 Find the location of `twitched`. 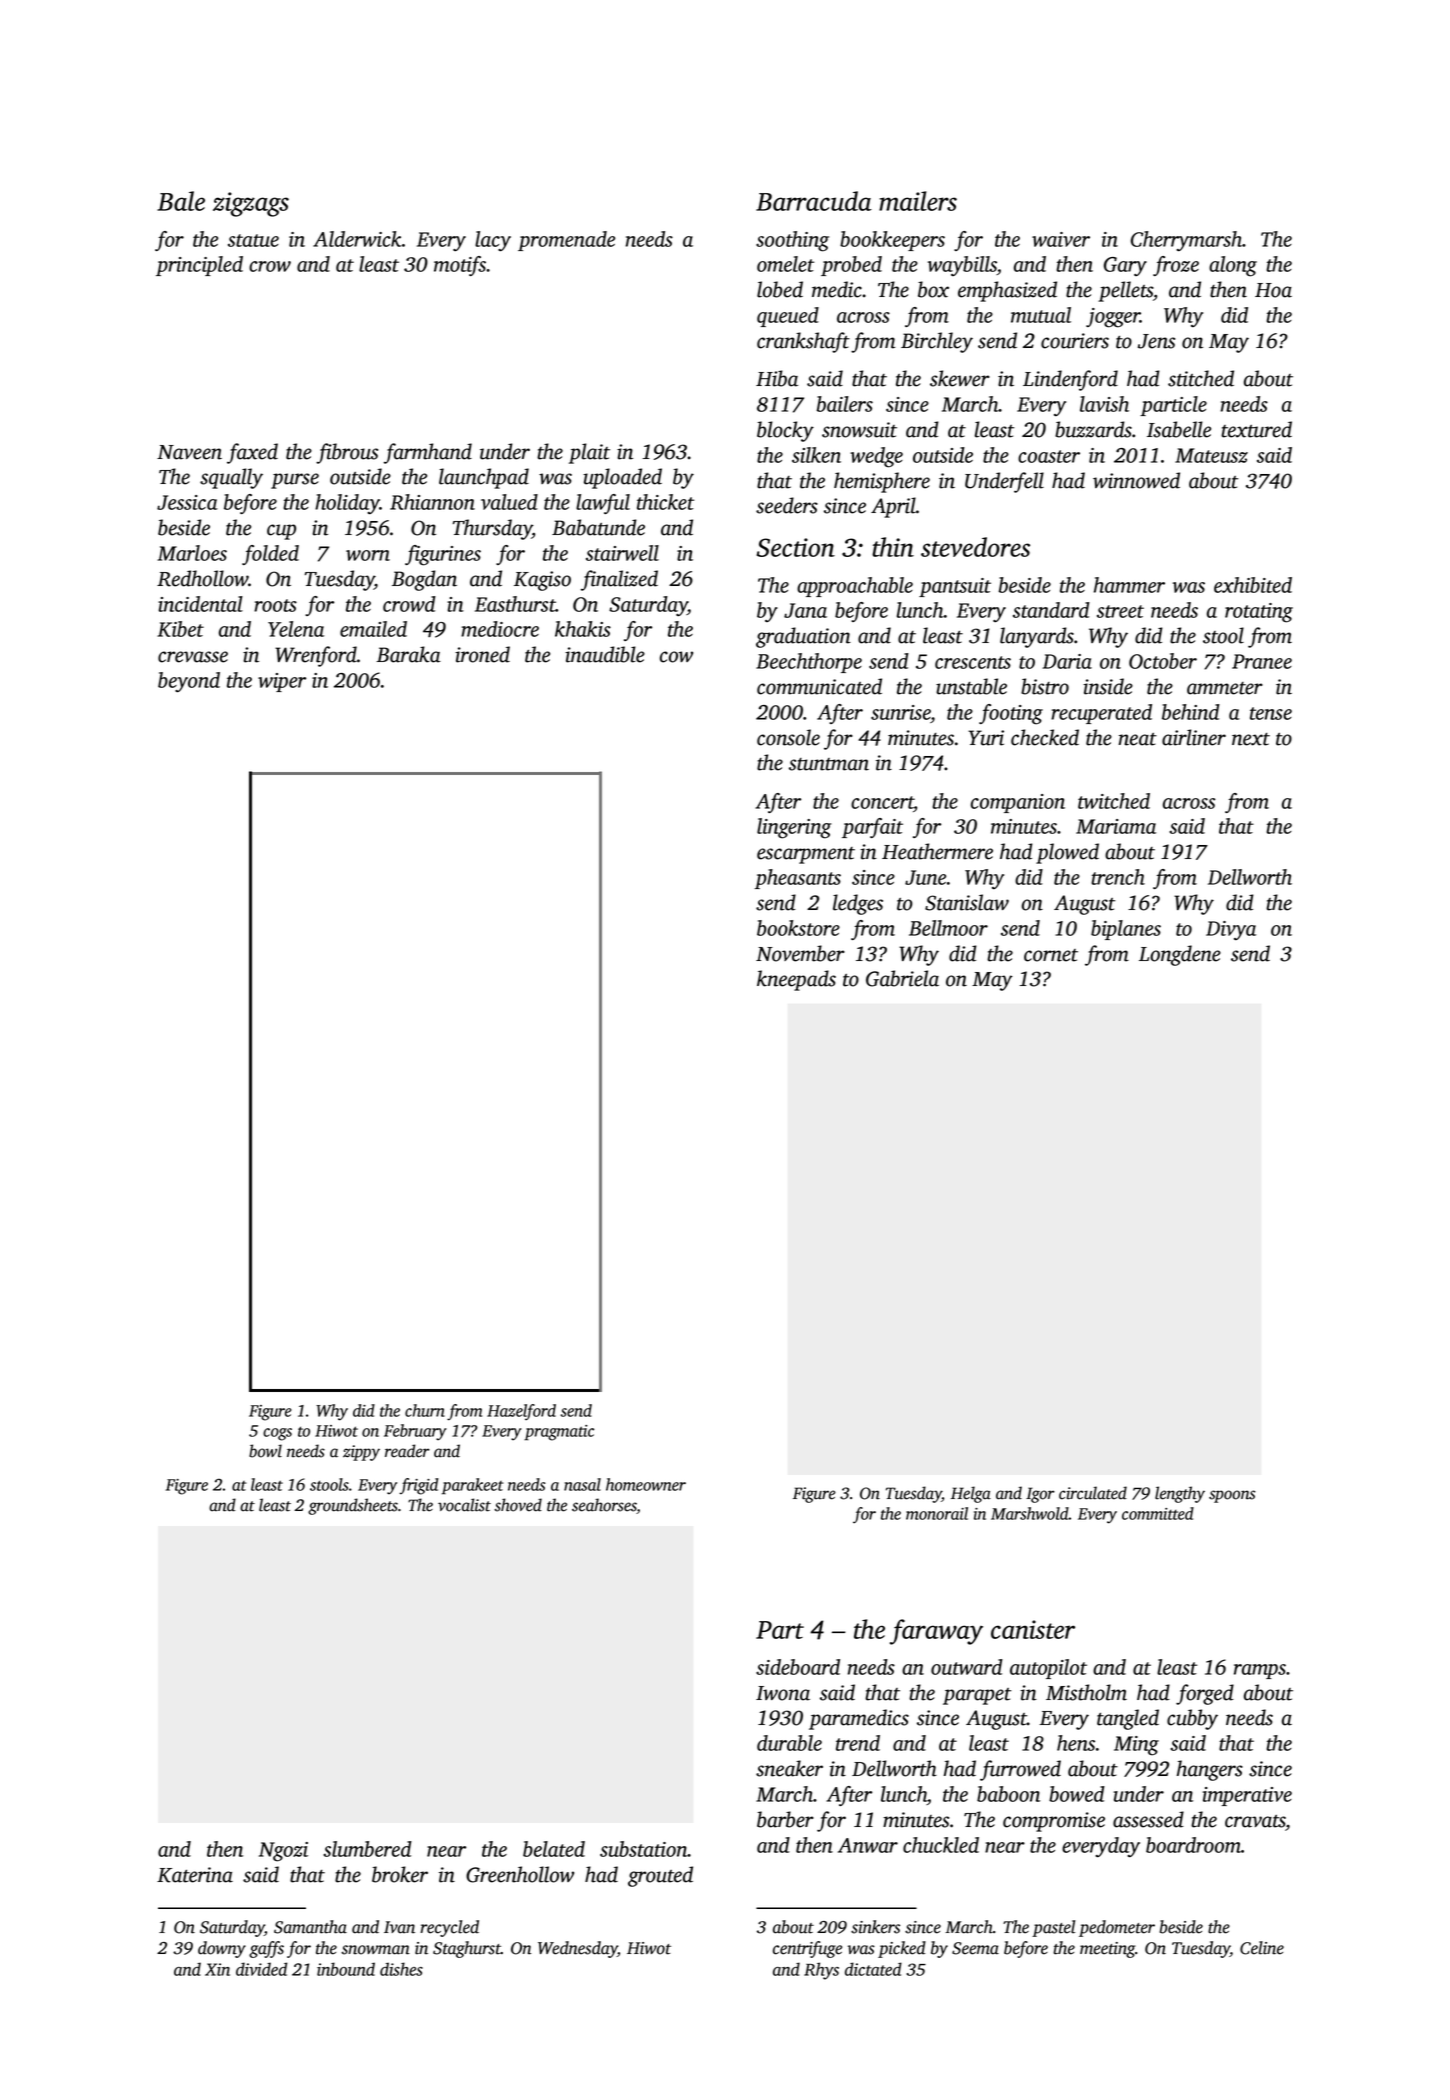

twitched is located at coordinates (1114, 801).
